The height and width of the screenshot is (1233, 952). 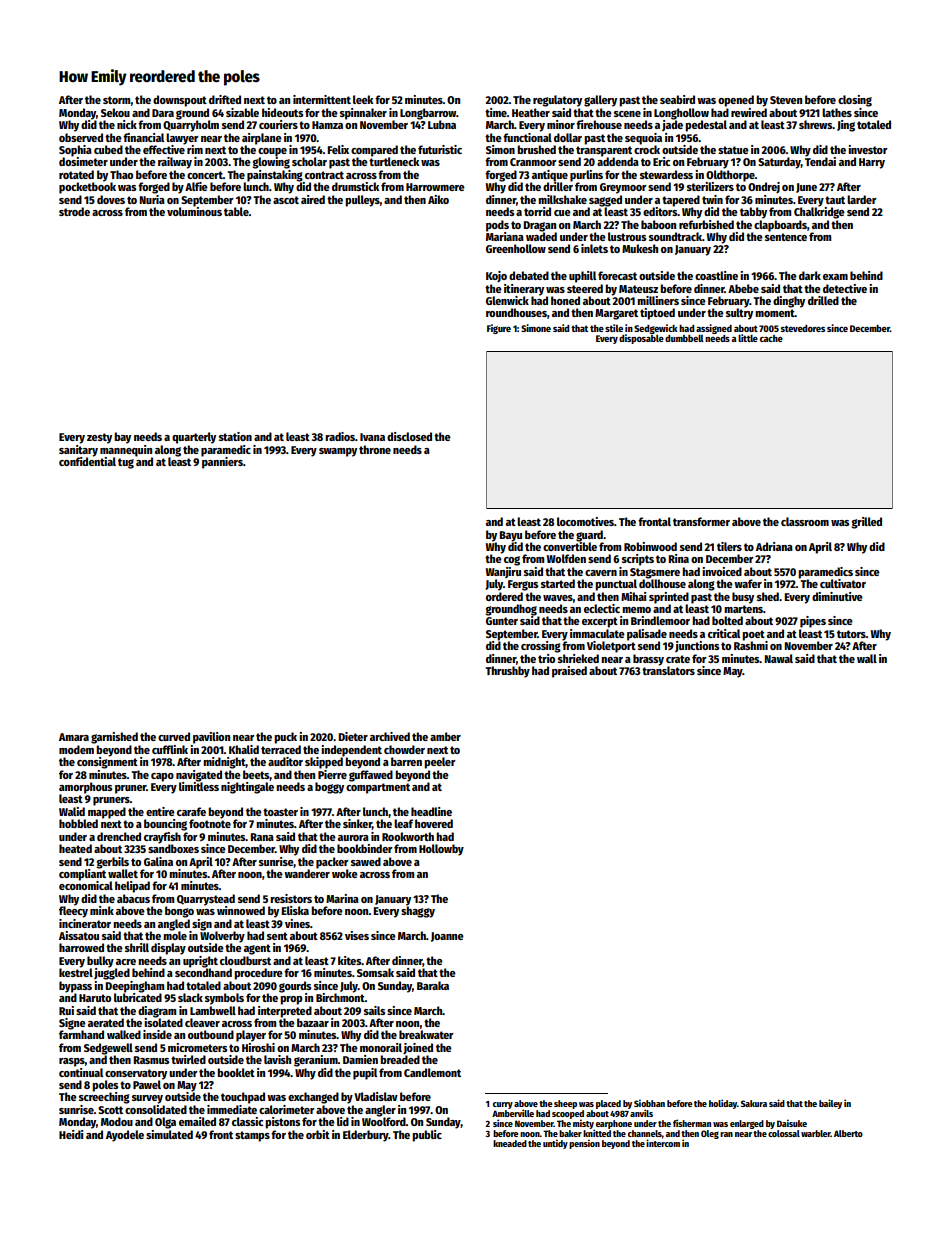 What do you see at coordinates (200, 962) in the screenshot?
I see `upright` at bounding box center [200, 962].
